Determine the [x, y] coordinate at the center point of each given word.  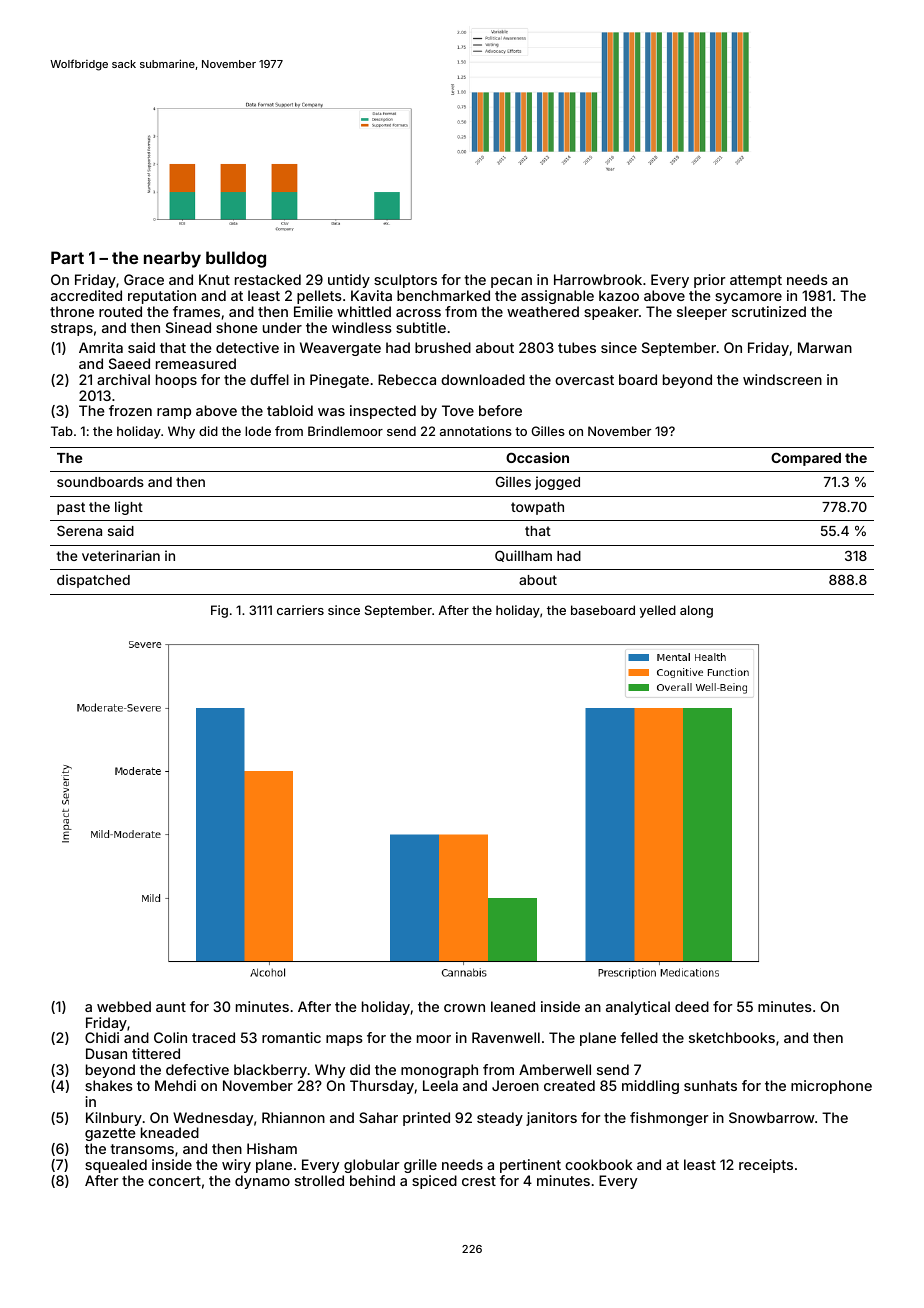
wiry [236, 1166]
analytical [638, 1008]
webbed [124, 1006]
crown [464, 1008]
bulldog [236, 259]
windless [362, 327]
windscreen [782, 379]
